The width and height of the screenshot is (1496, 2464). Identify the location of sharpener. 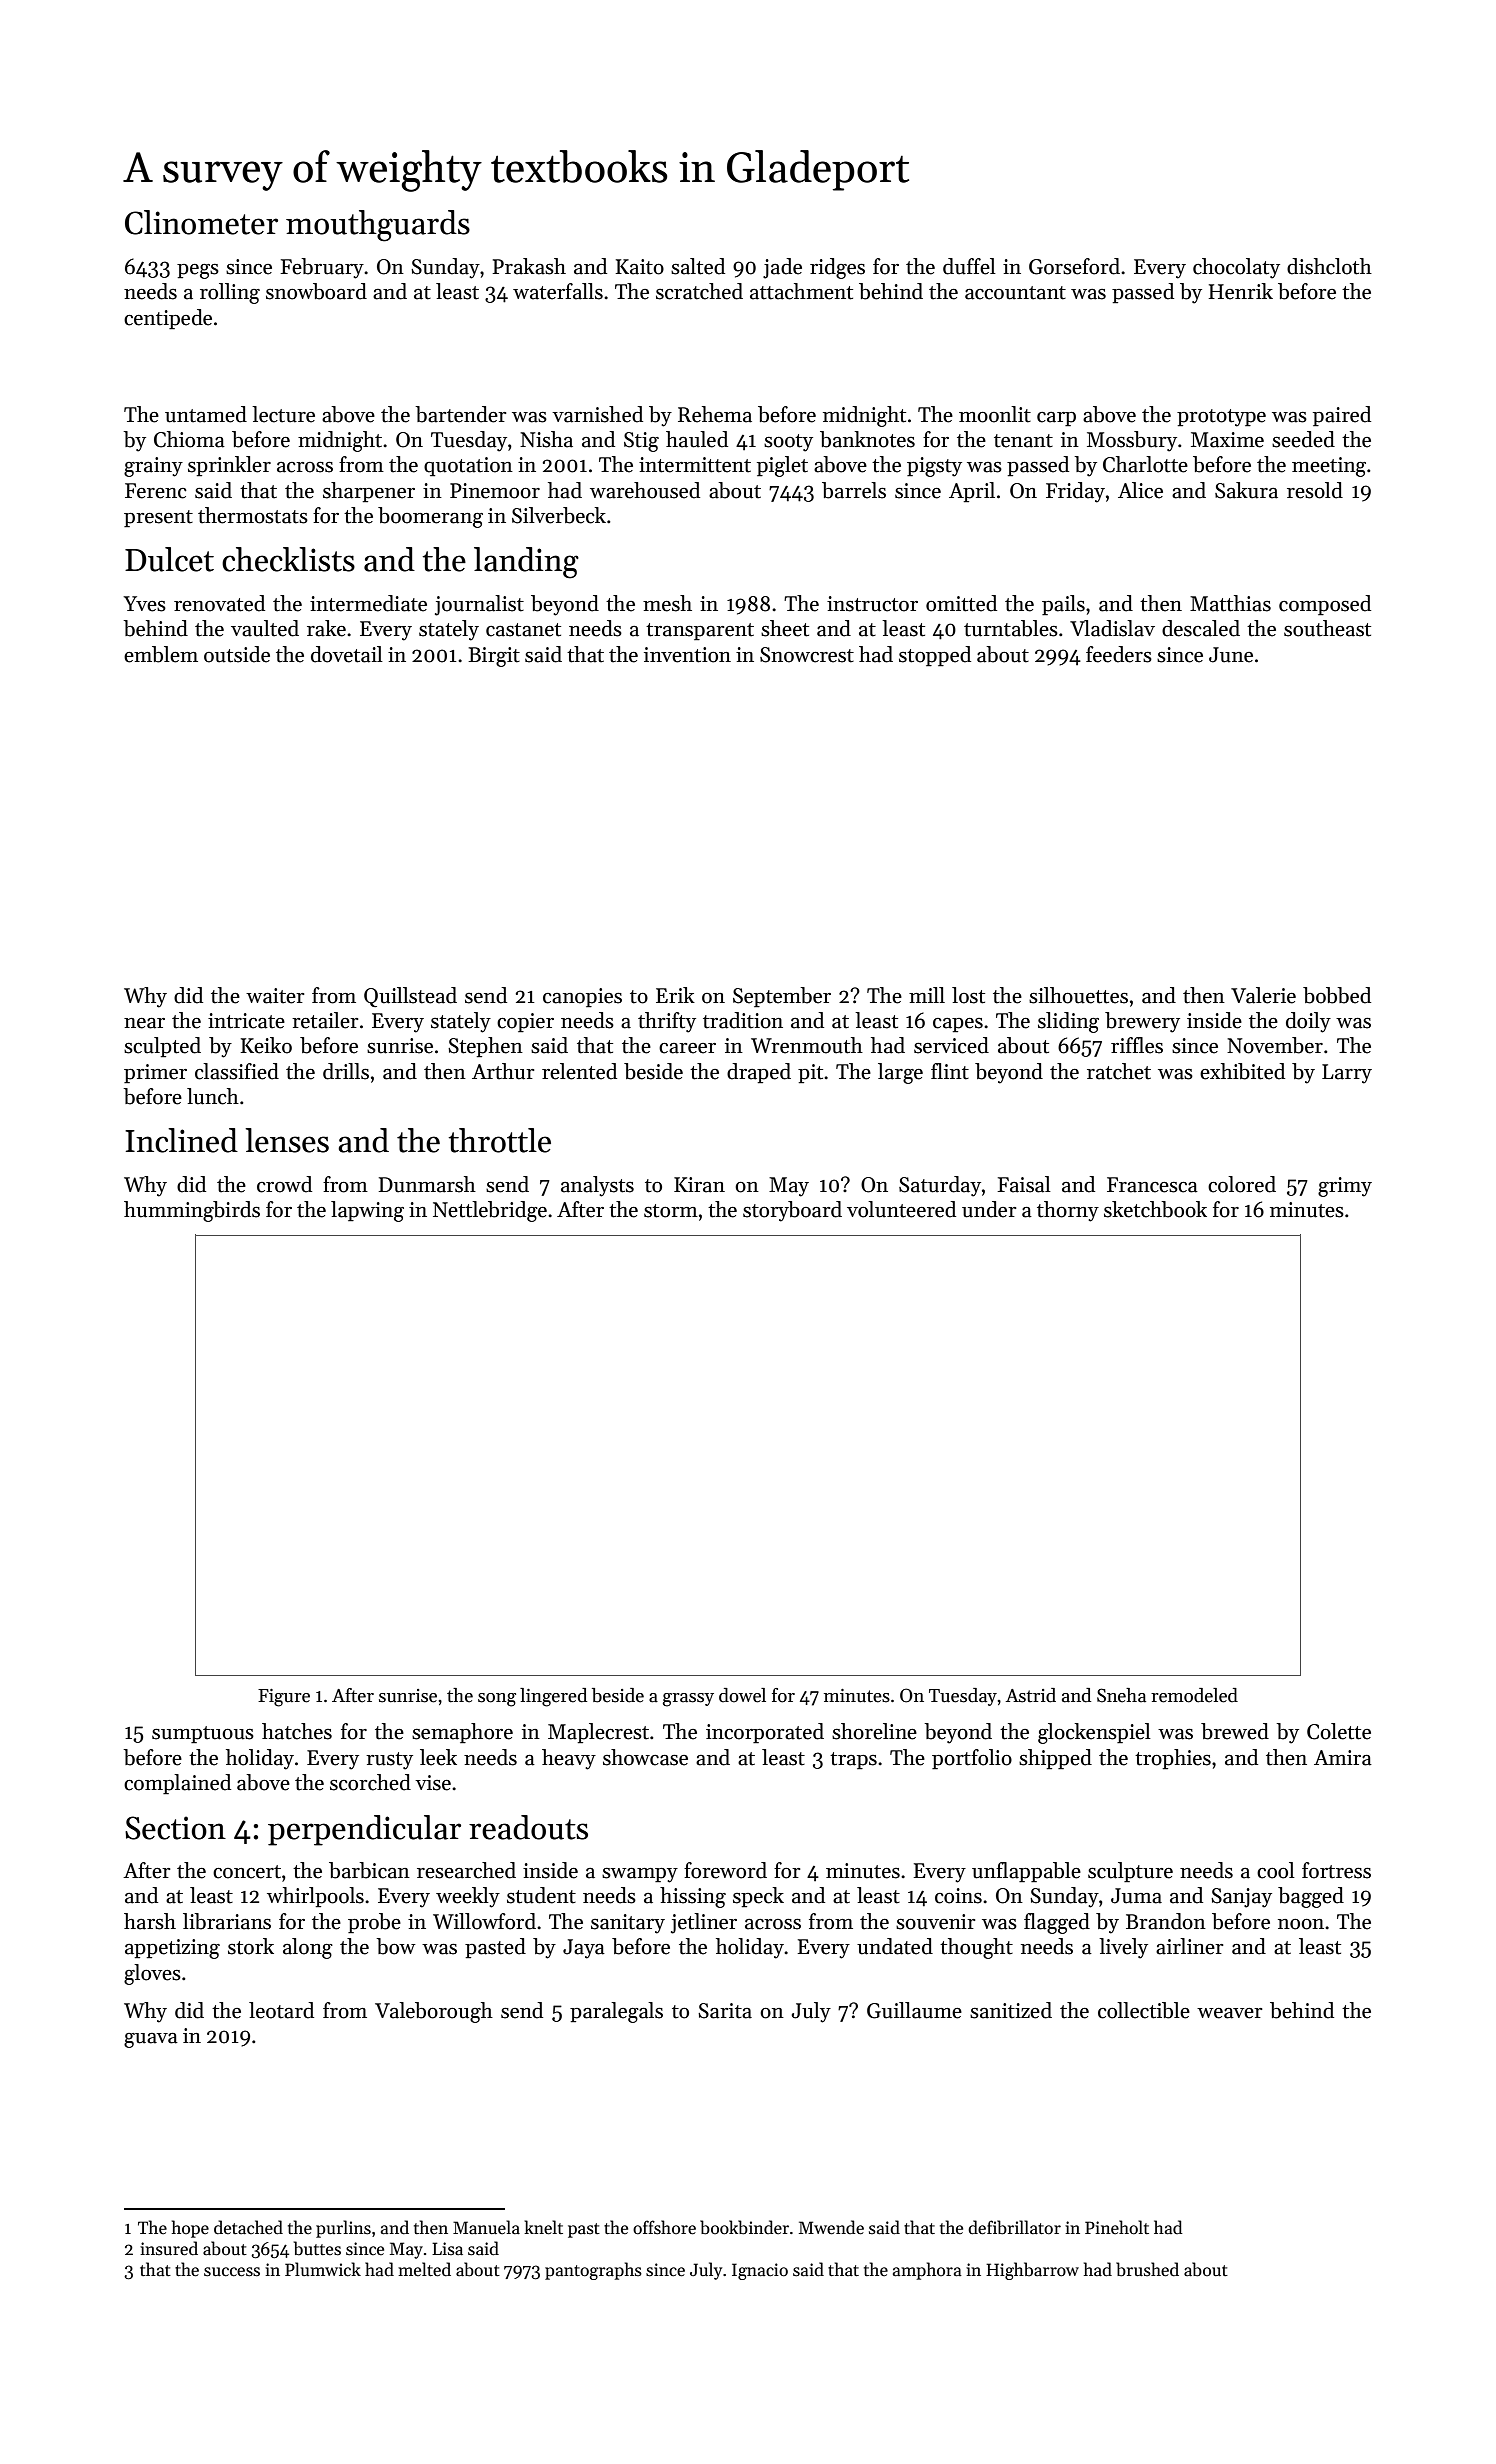
(369, 492).
